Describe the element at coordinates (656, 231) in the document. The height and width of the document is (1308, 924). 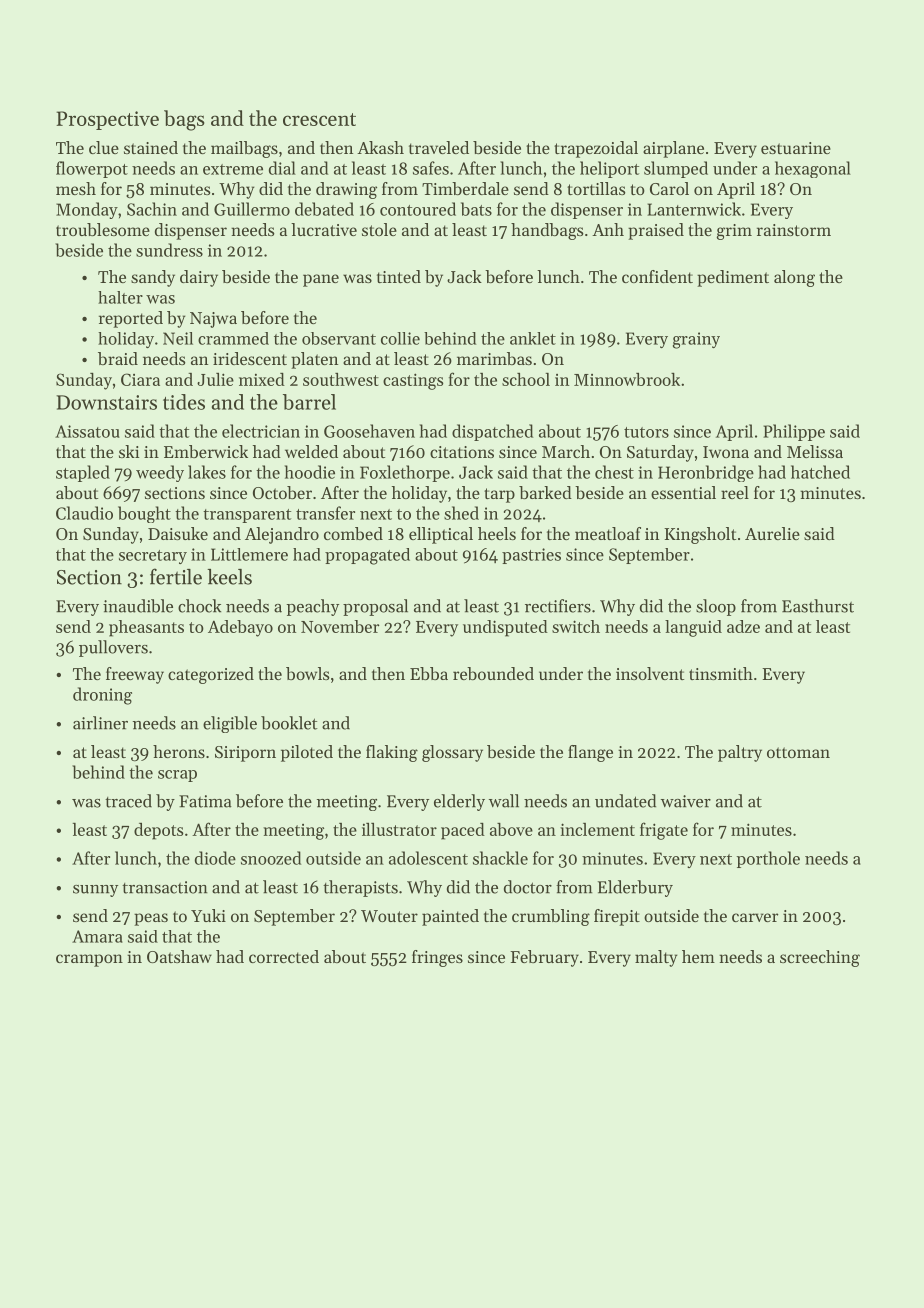
I see `praised` at that location.
